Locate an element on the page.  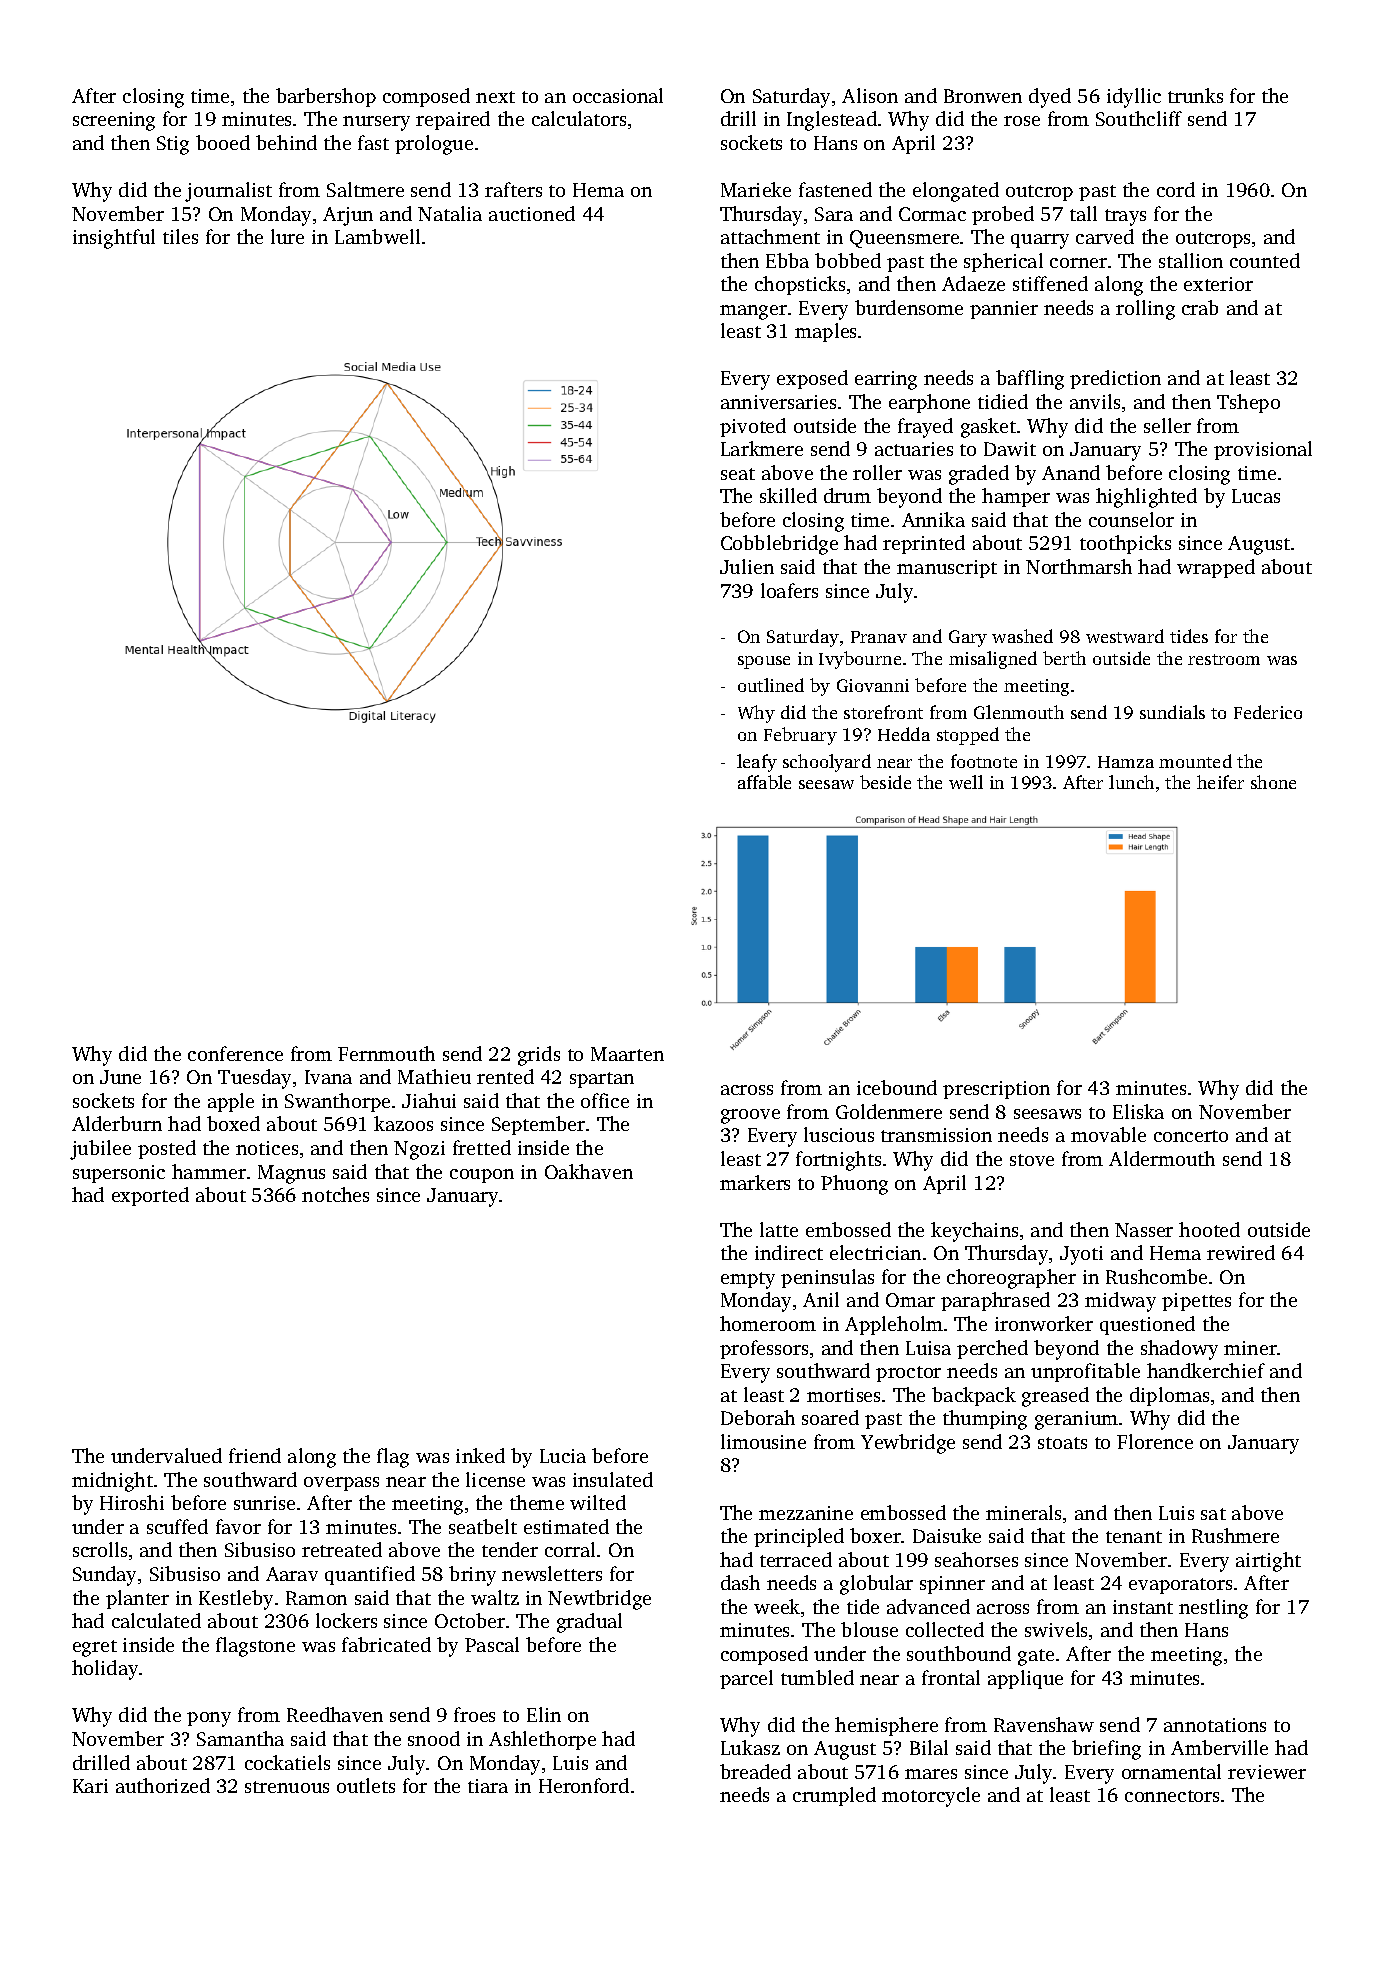
groove is located at coordinates (750, 1116).
